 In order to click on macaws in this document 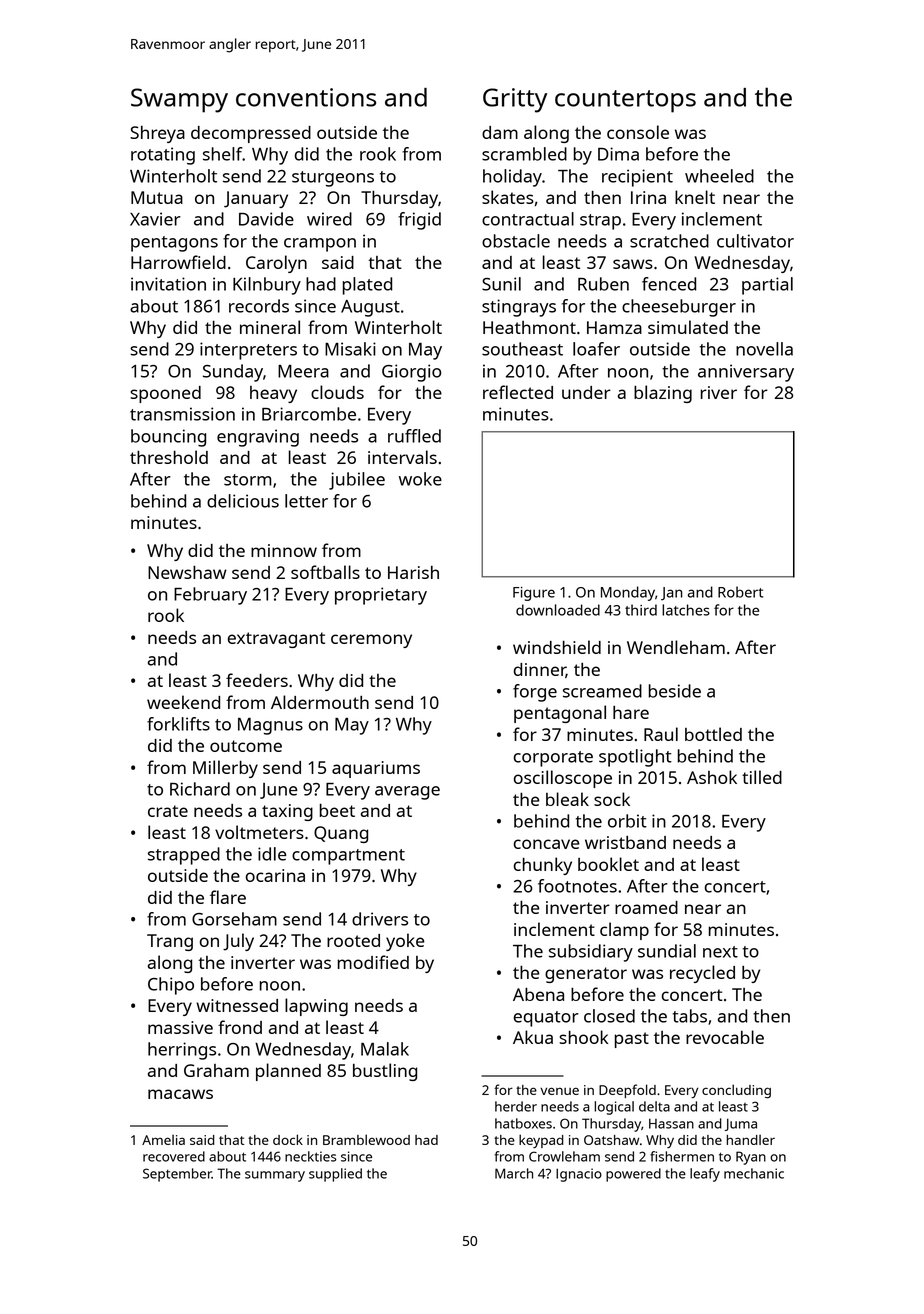, I will do `click(180, 1094)`.
